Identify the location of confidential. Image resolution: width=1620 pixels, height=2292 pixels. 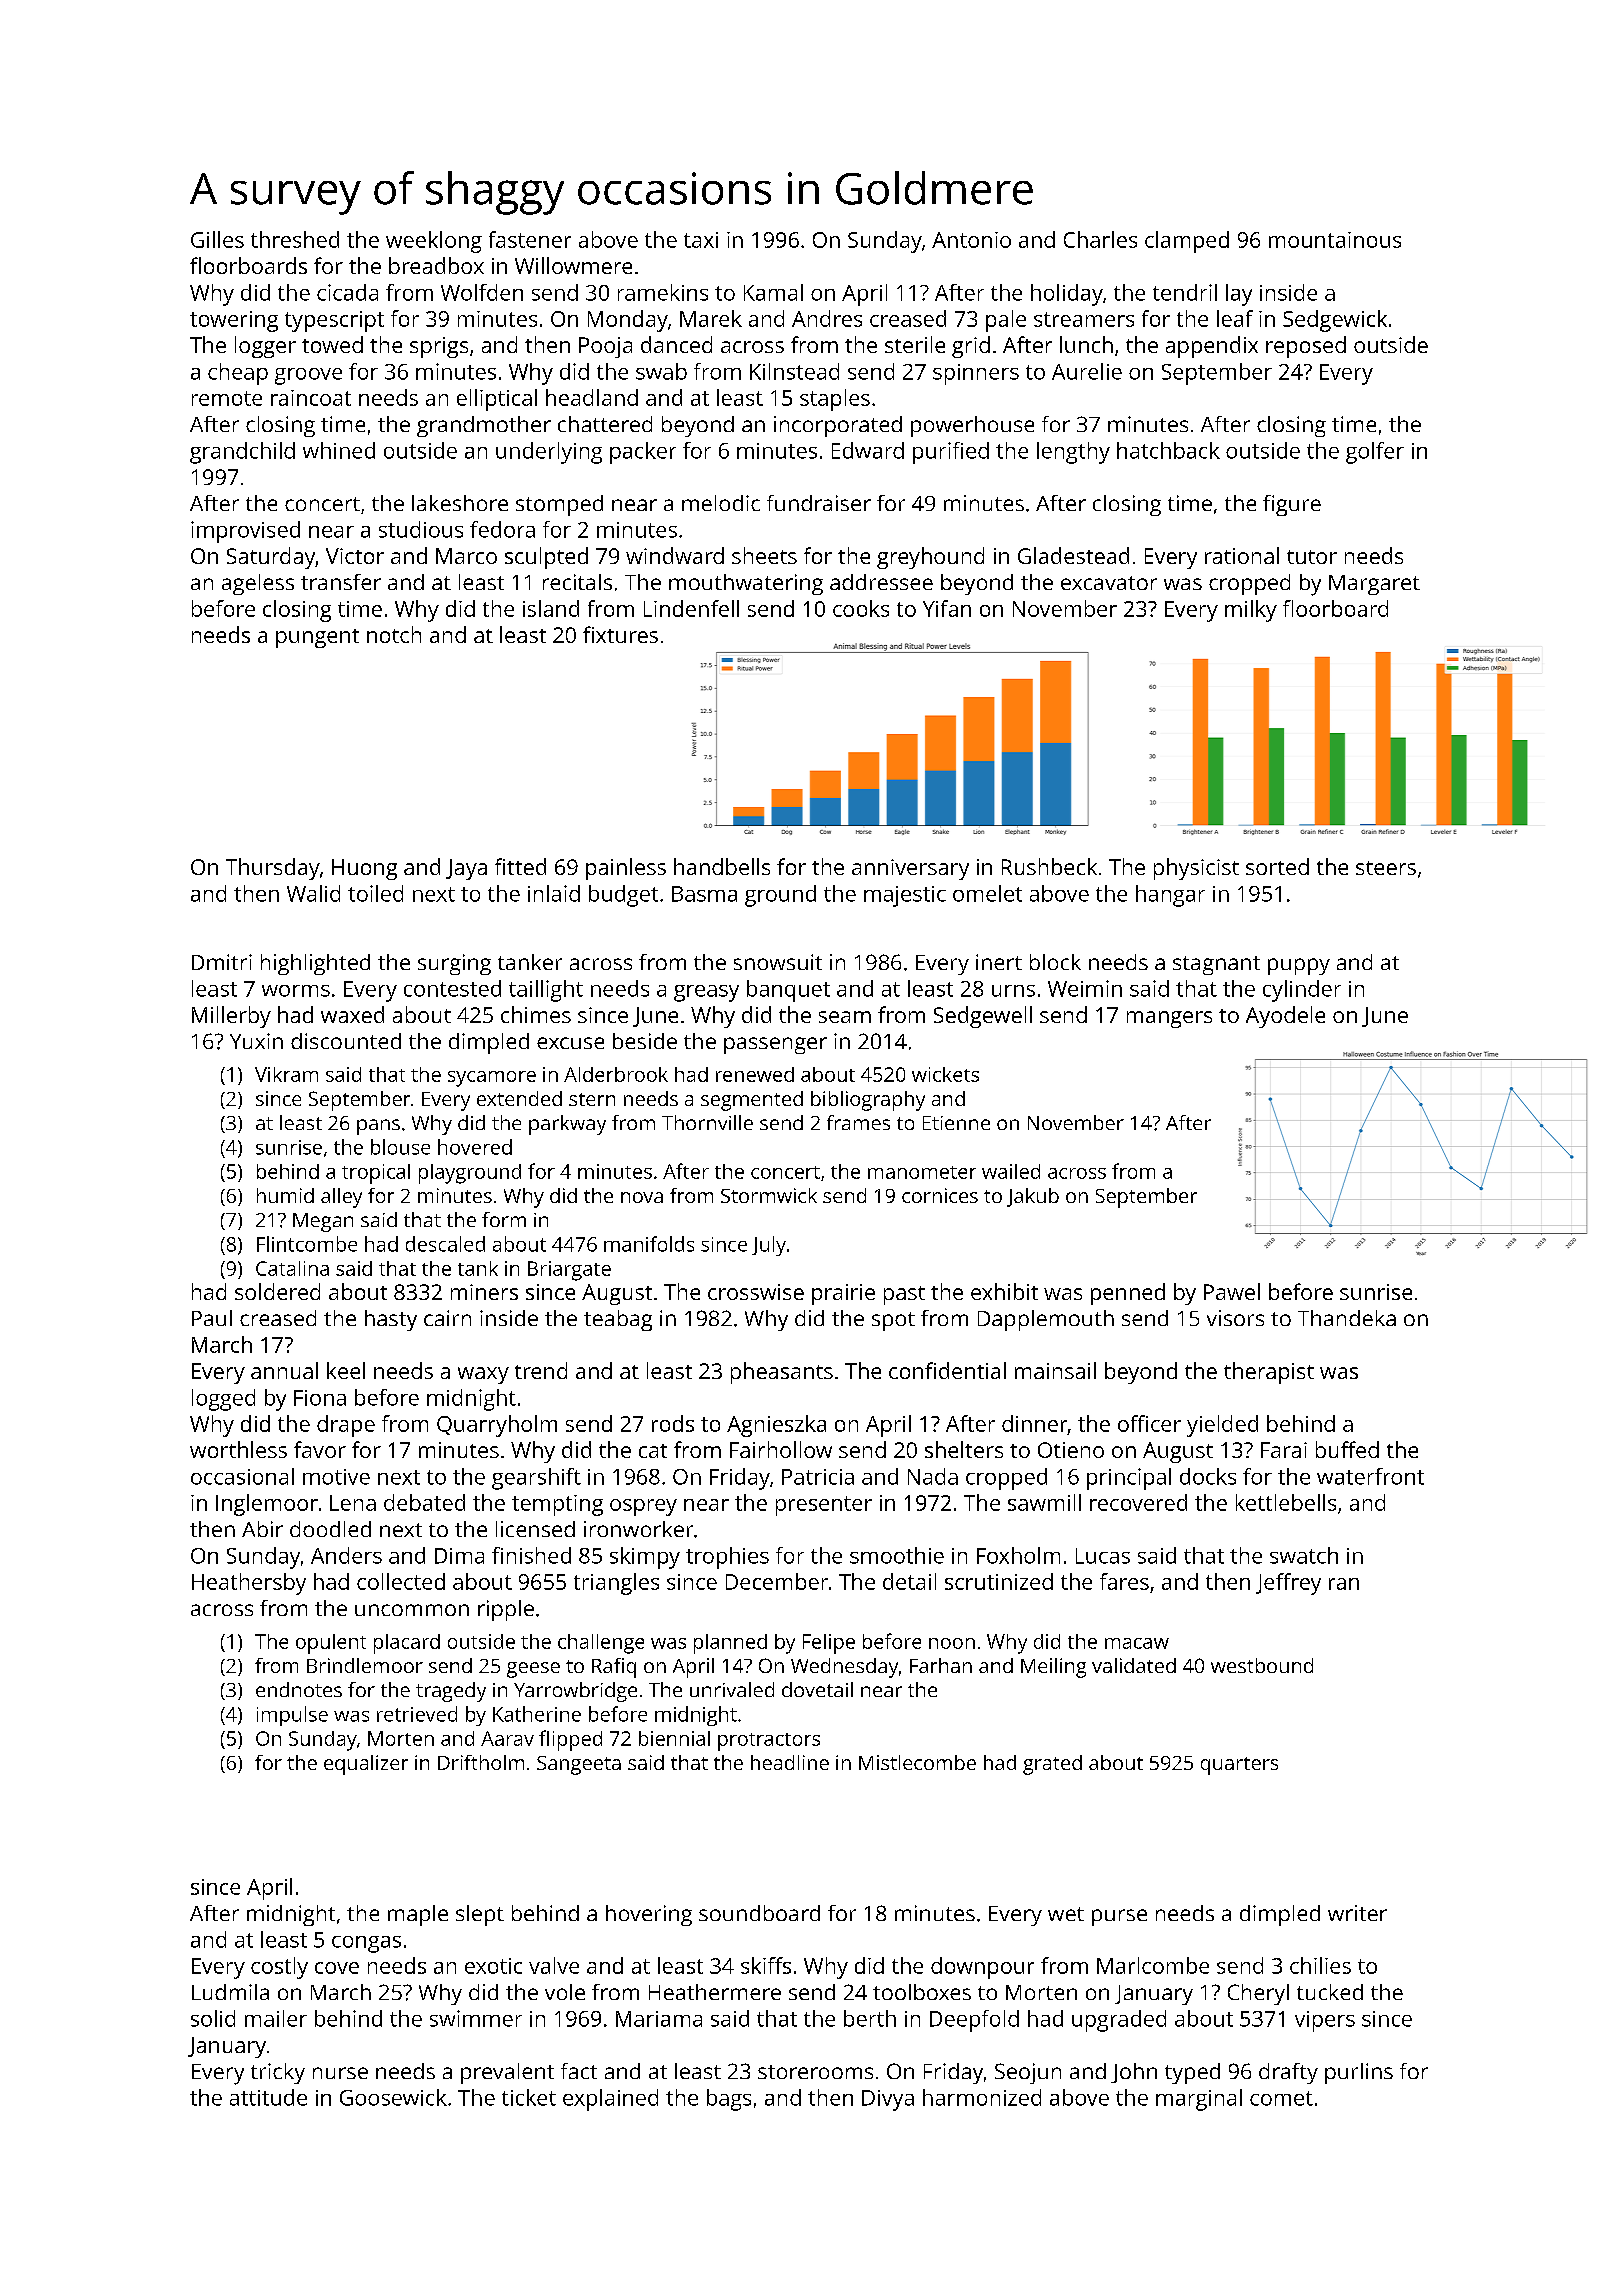
(947, 1370).
